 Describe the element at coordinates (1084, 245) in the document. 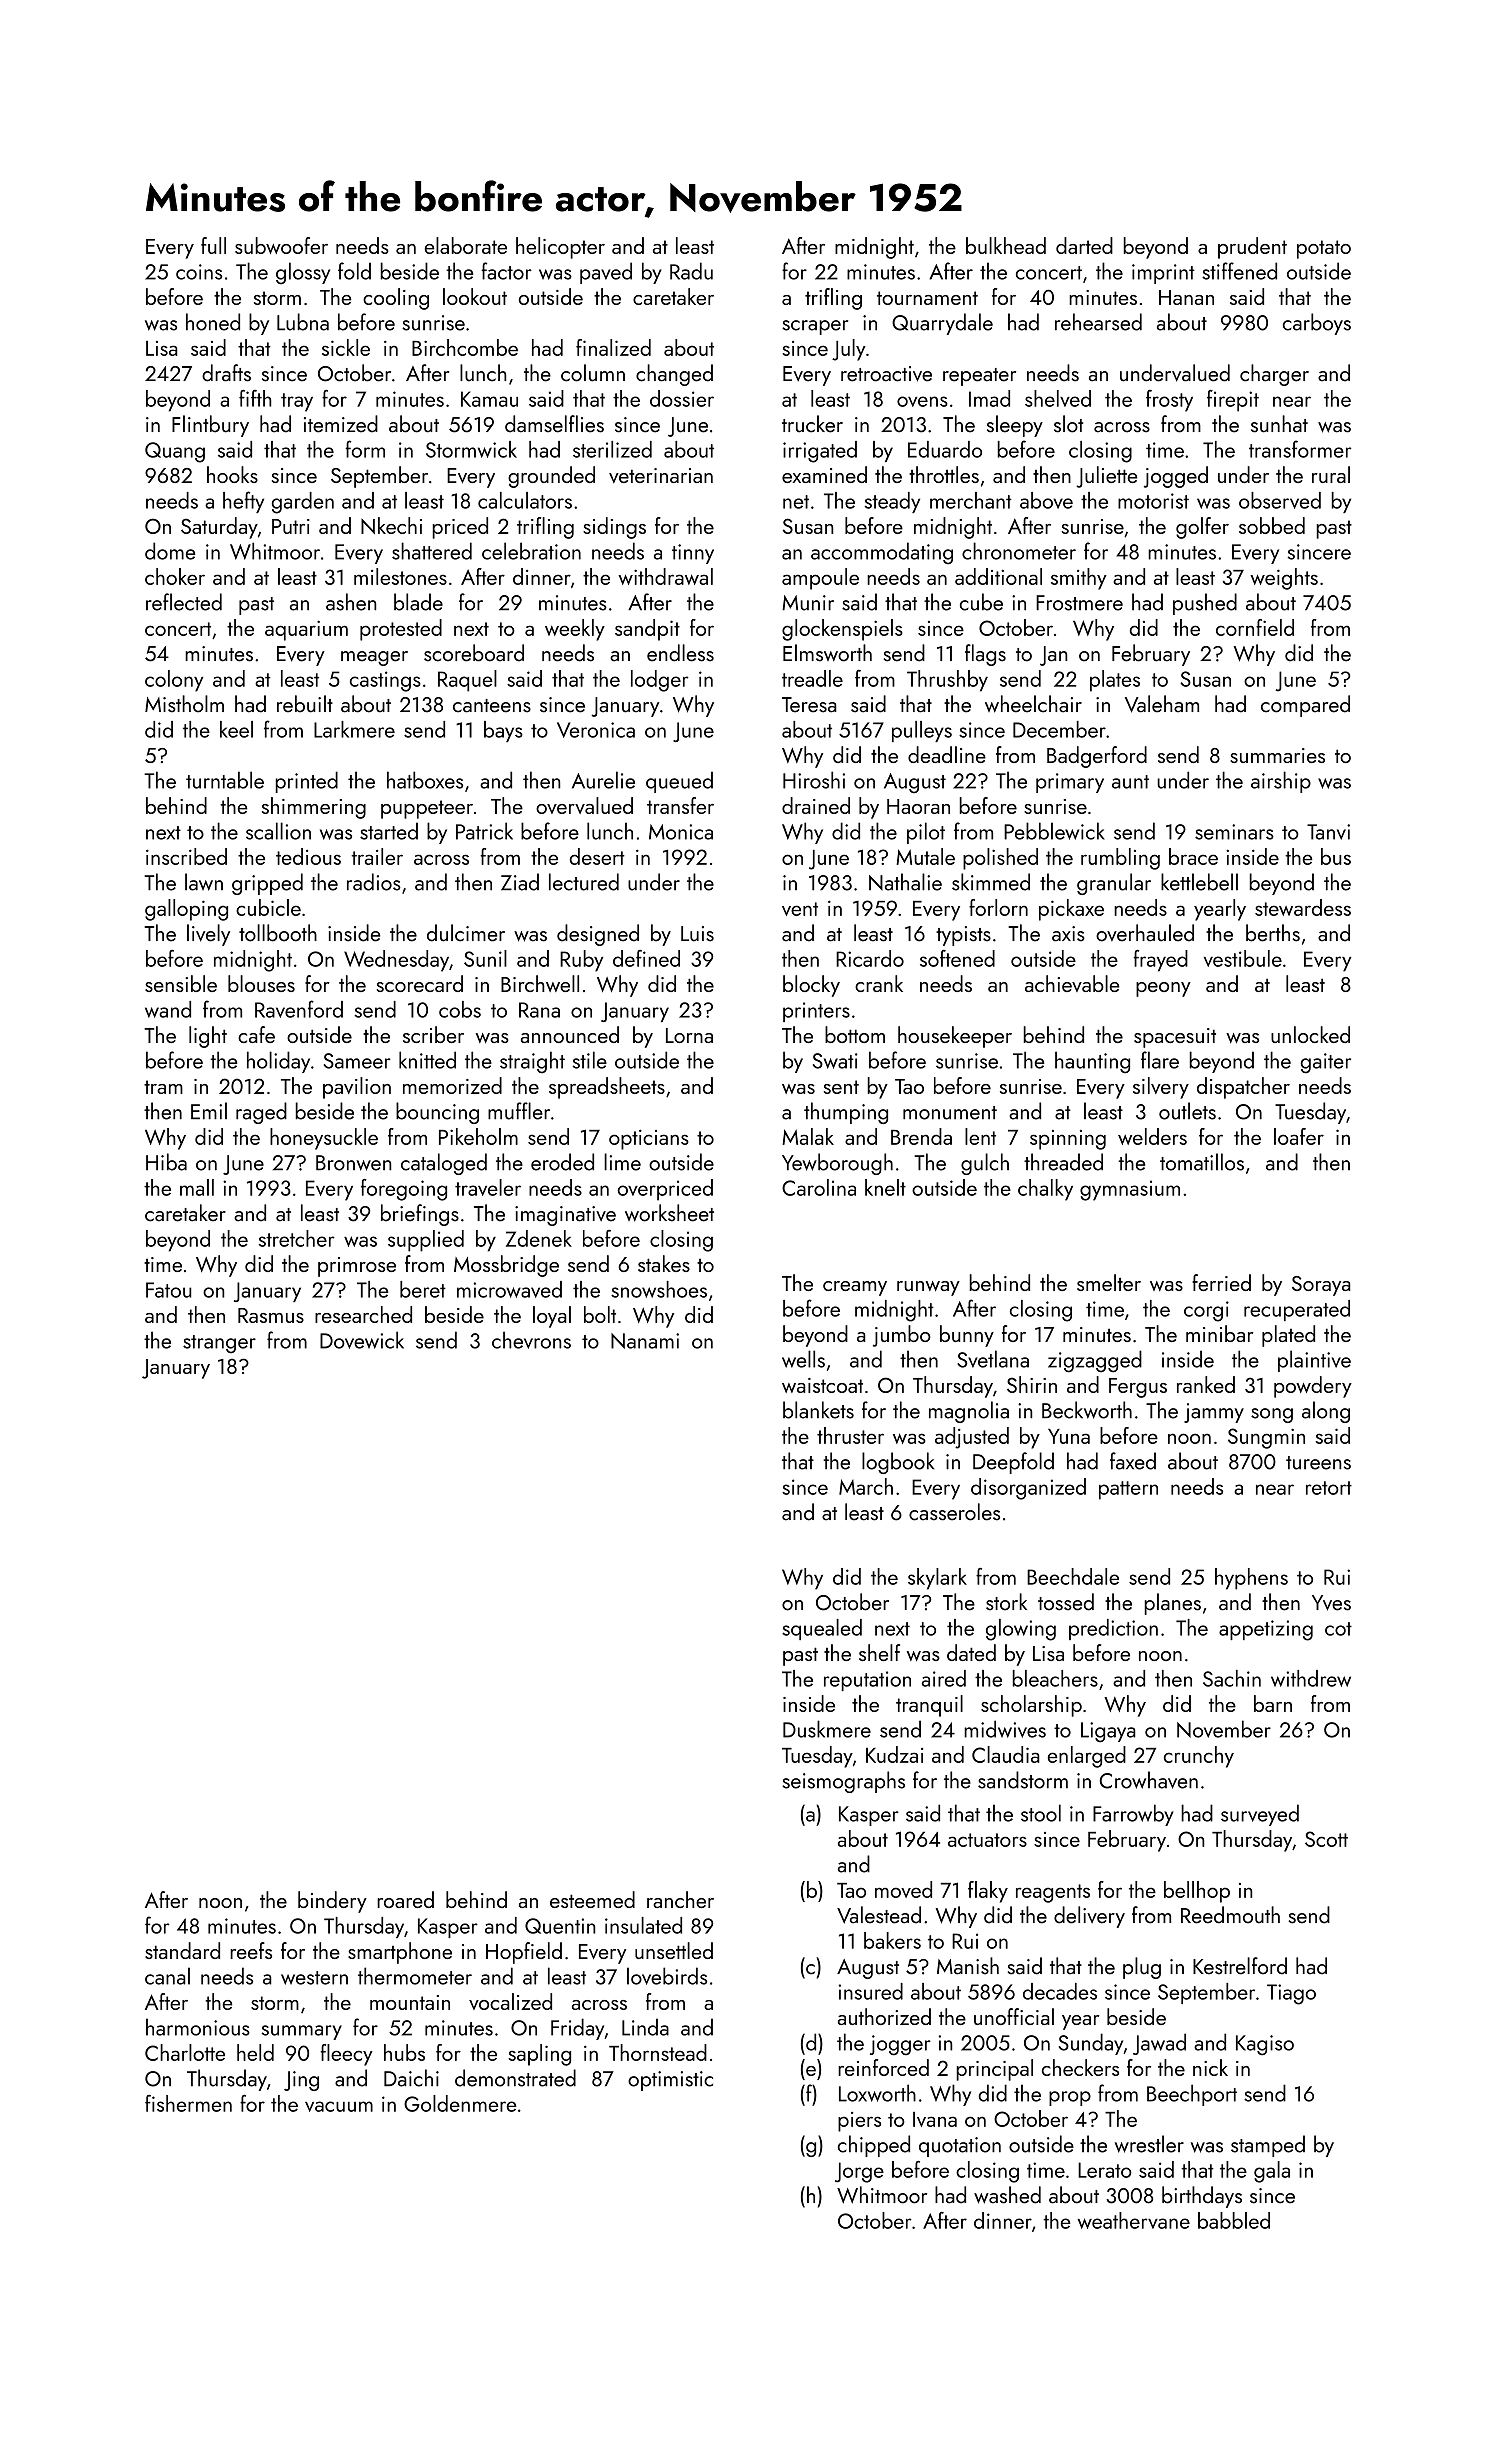

I see `darted` at that location.
